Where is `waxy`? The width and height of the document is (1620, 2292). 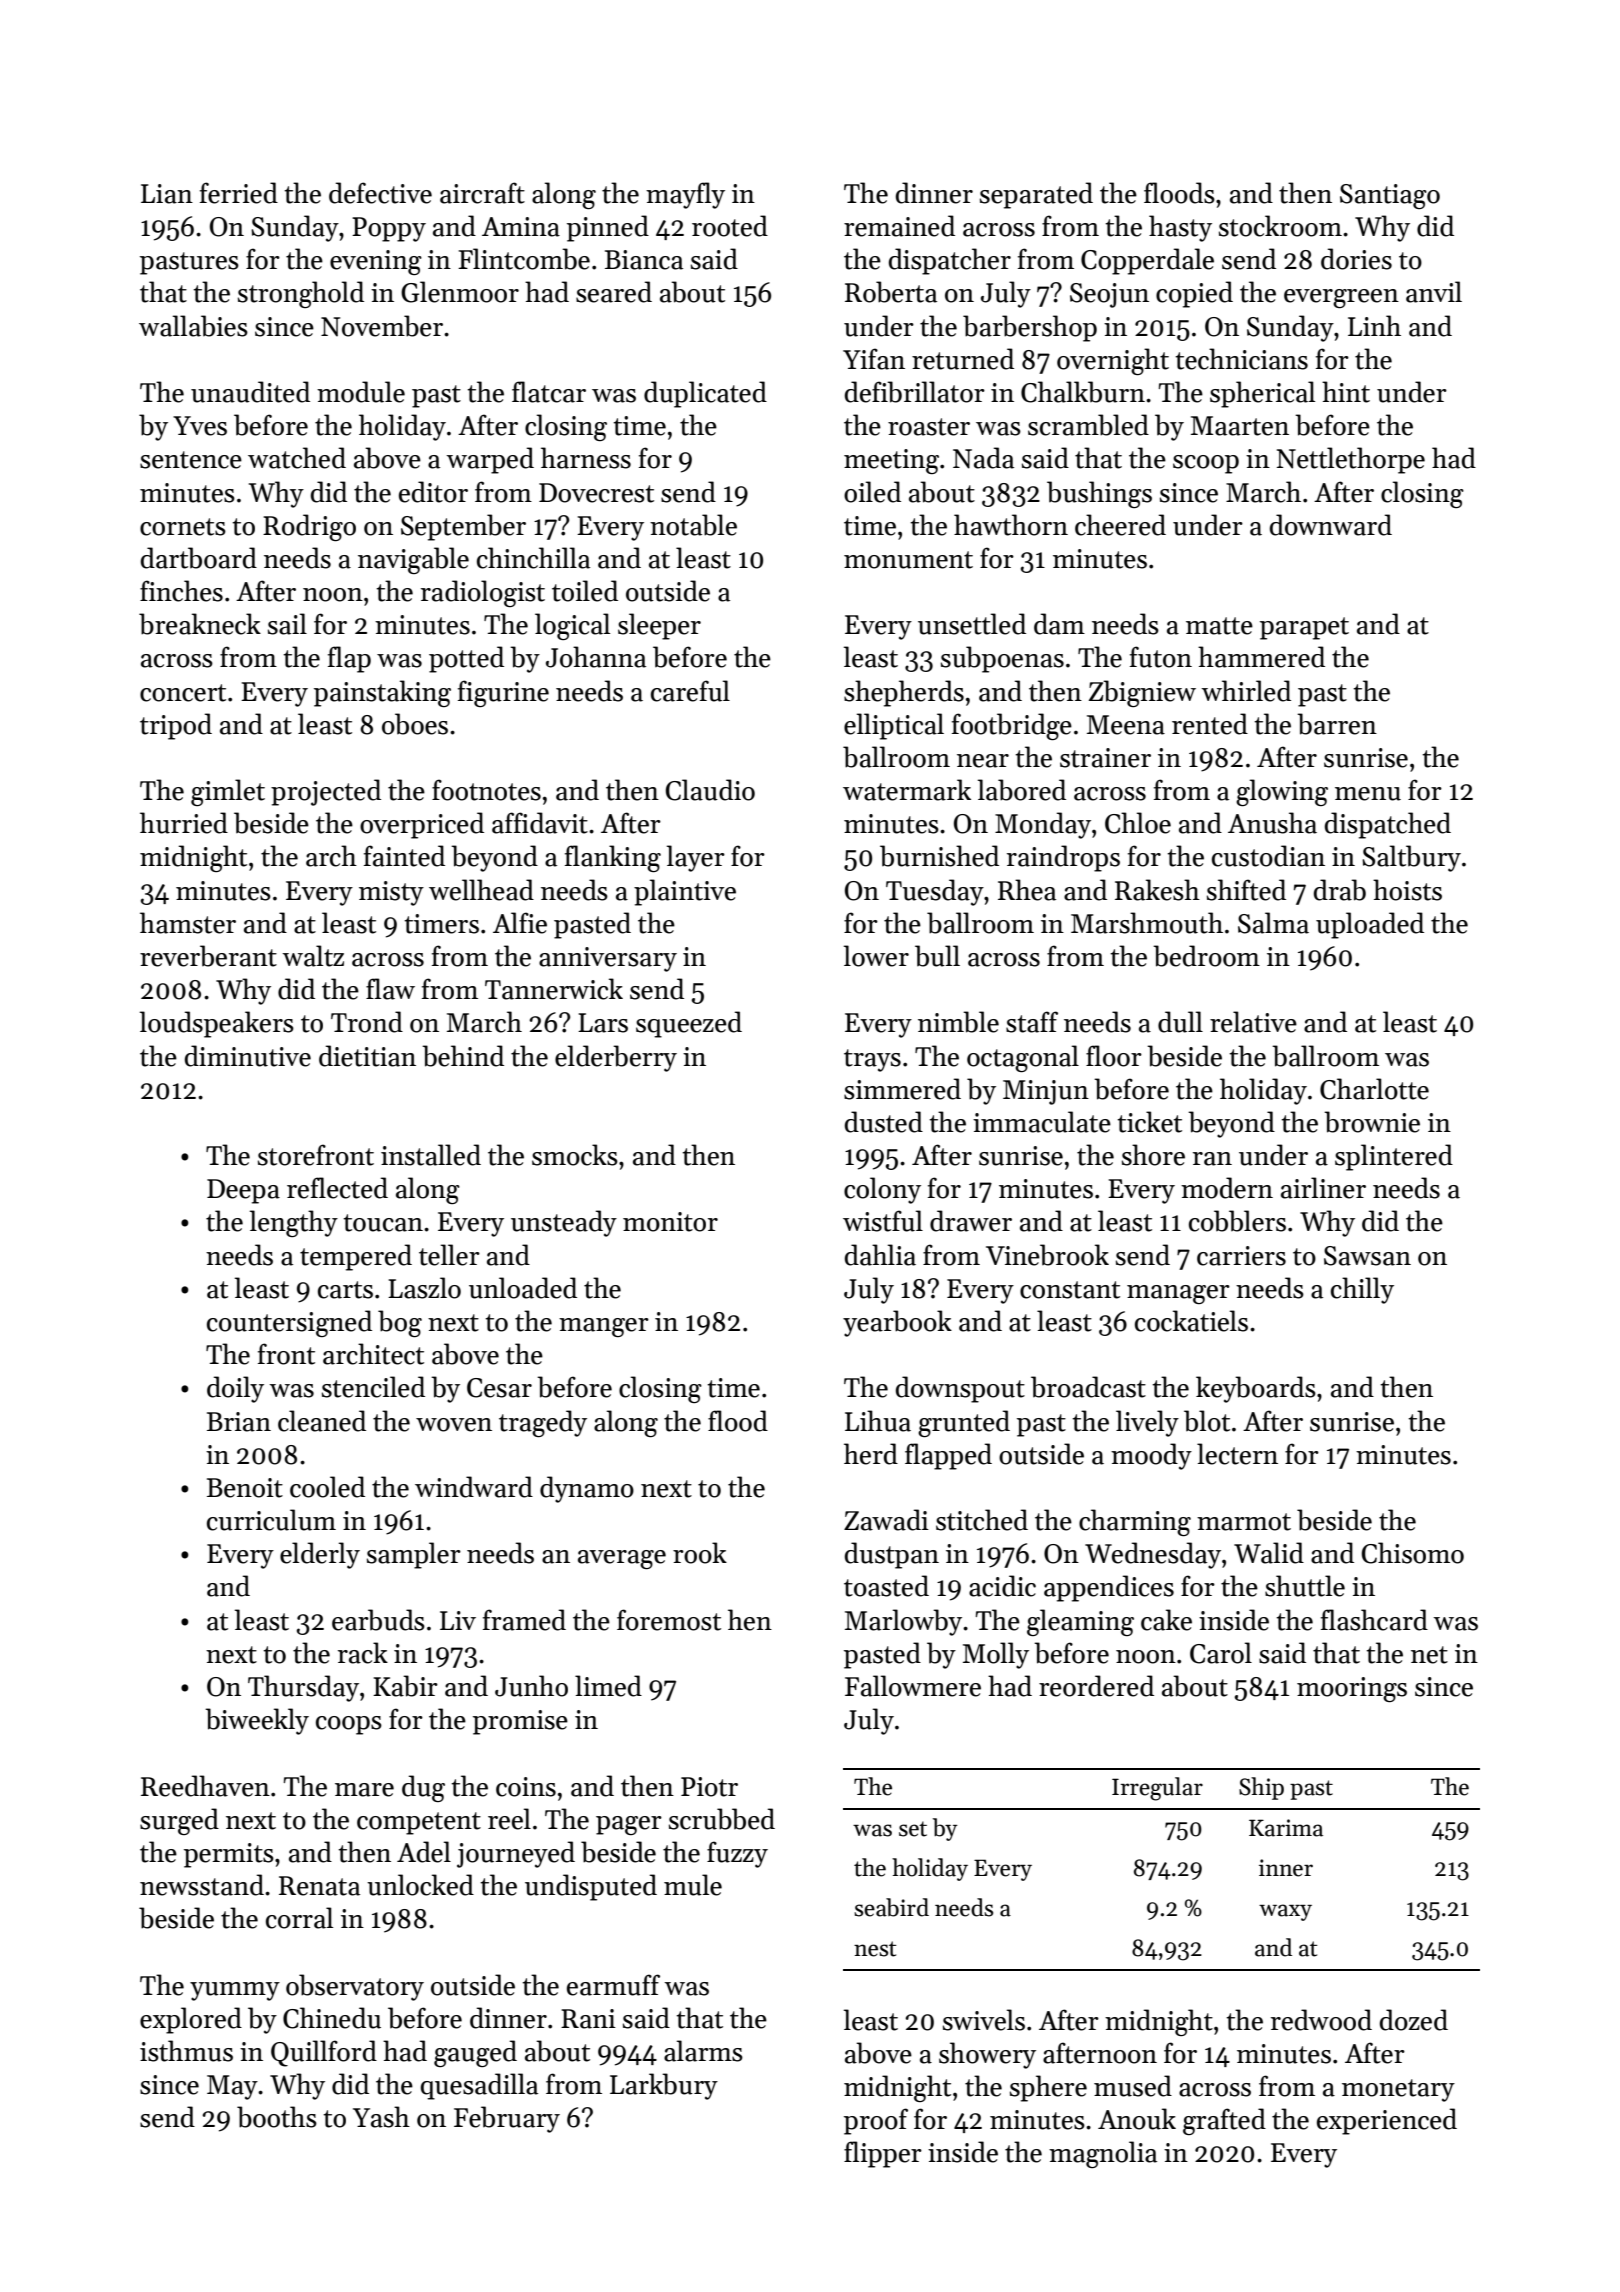 waxy is located at coordinates (1285, 1912).
